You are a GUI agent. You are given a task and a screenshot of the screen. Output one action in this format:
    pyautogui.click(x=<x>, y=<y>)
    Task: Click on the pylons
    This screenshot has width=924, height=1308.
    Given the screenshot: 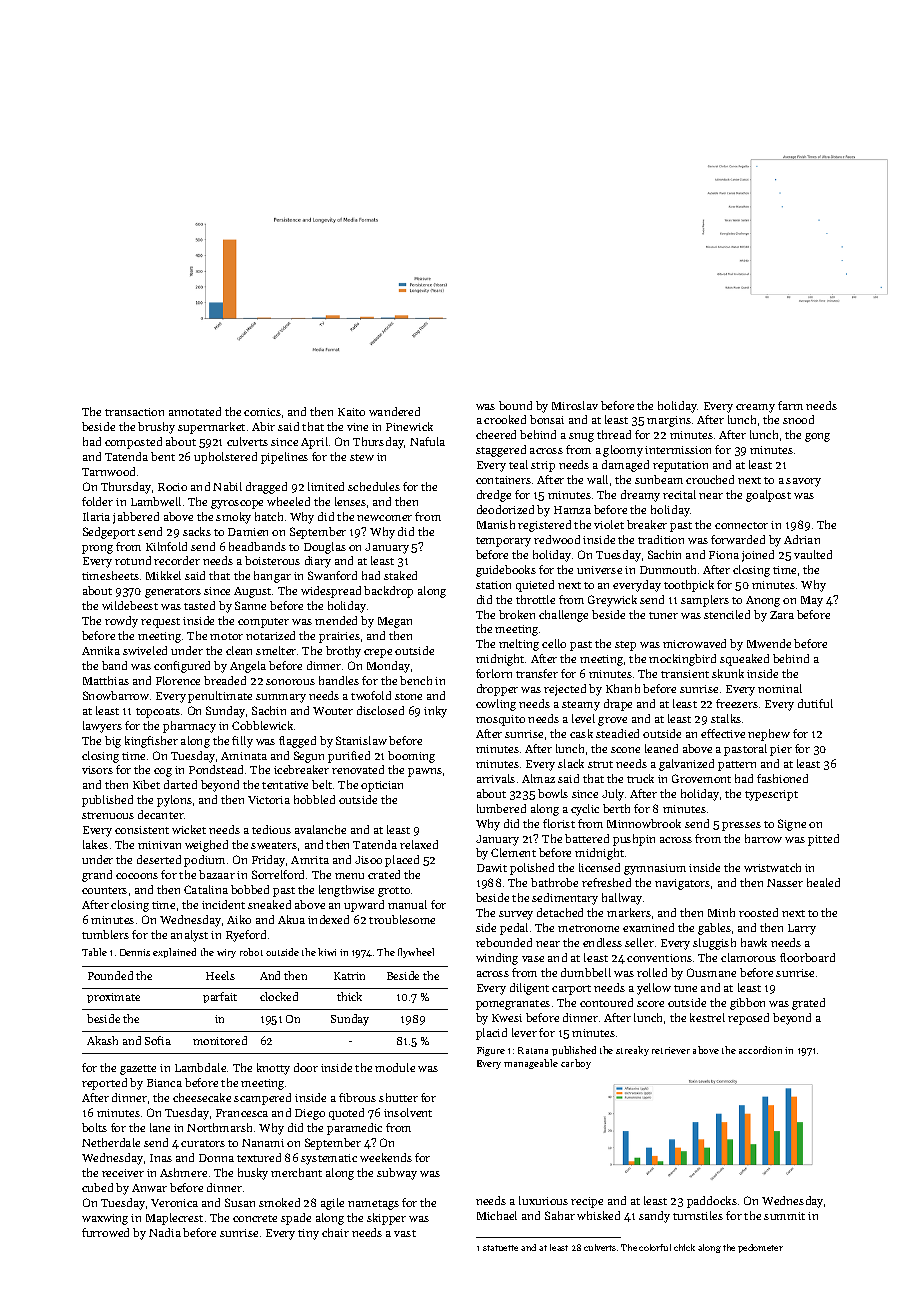 What is the action you would take?
    pyautogui.click(x=174, y=801)
